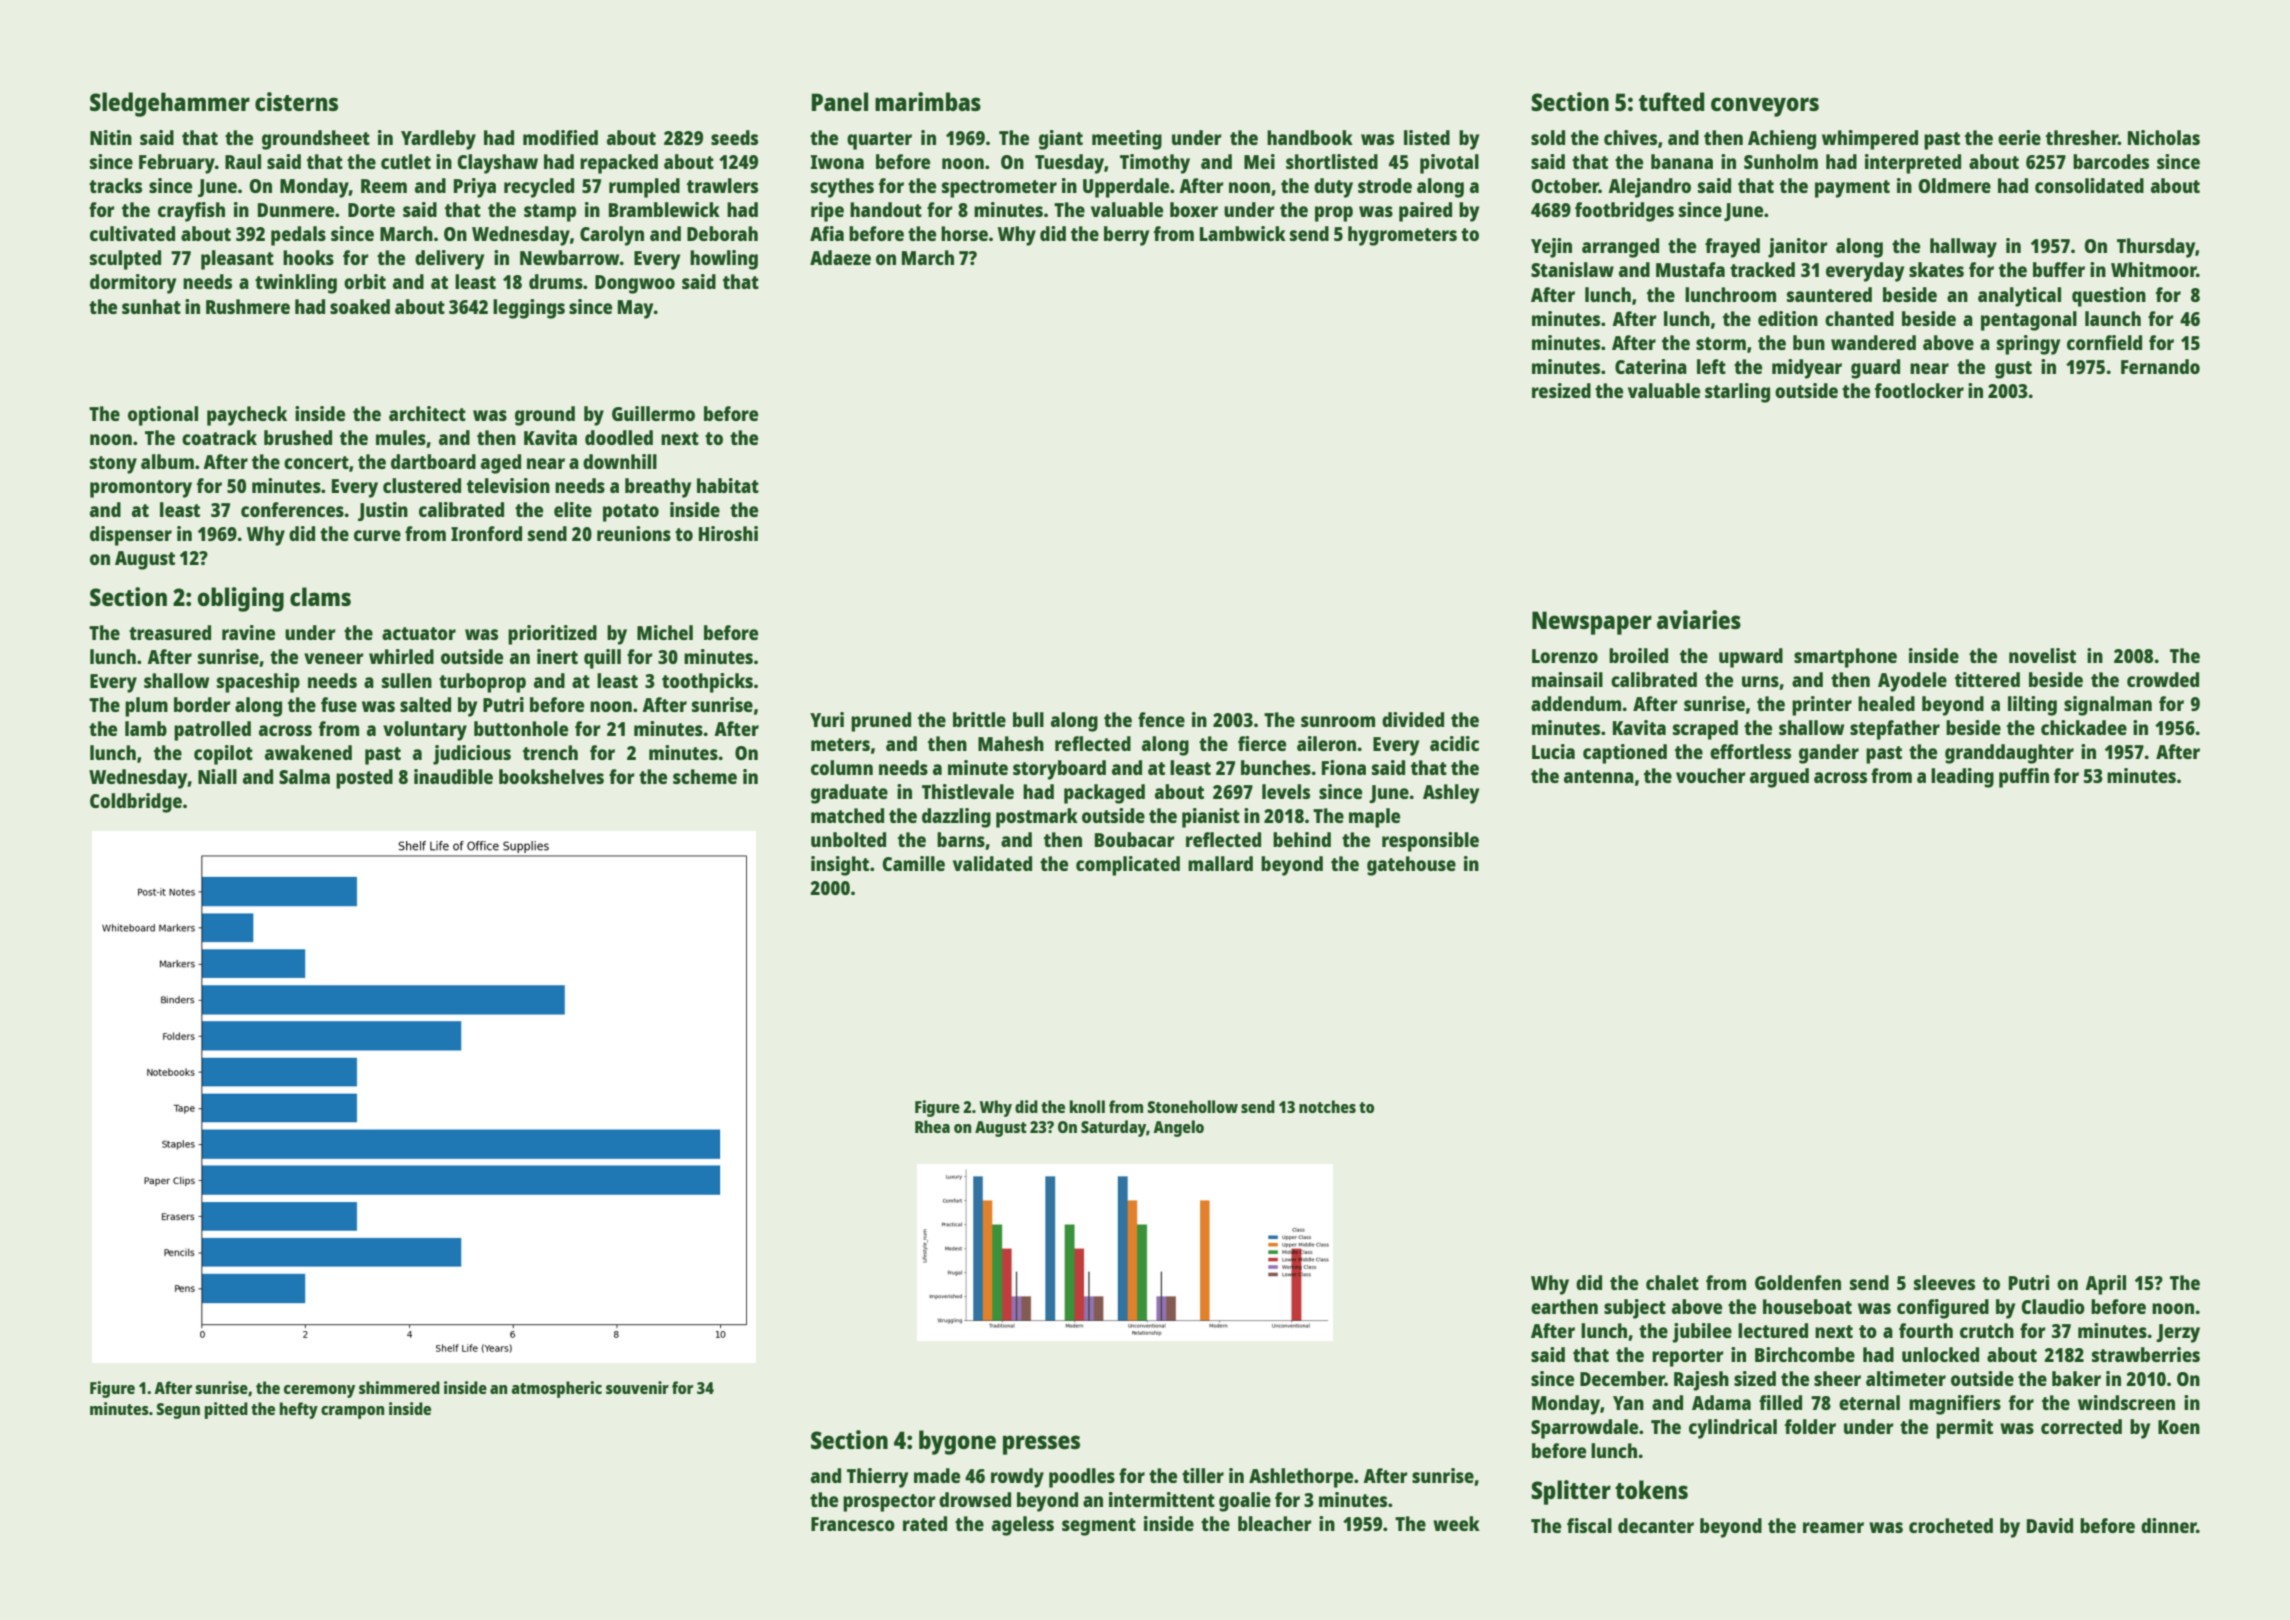 This document has width=2290, height=1620. I want to click on marimbas, so click(928, 101).
